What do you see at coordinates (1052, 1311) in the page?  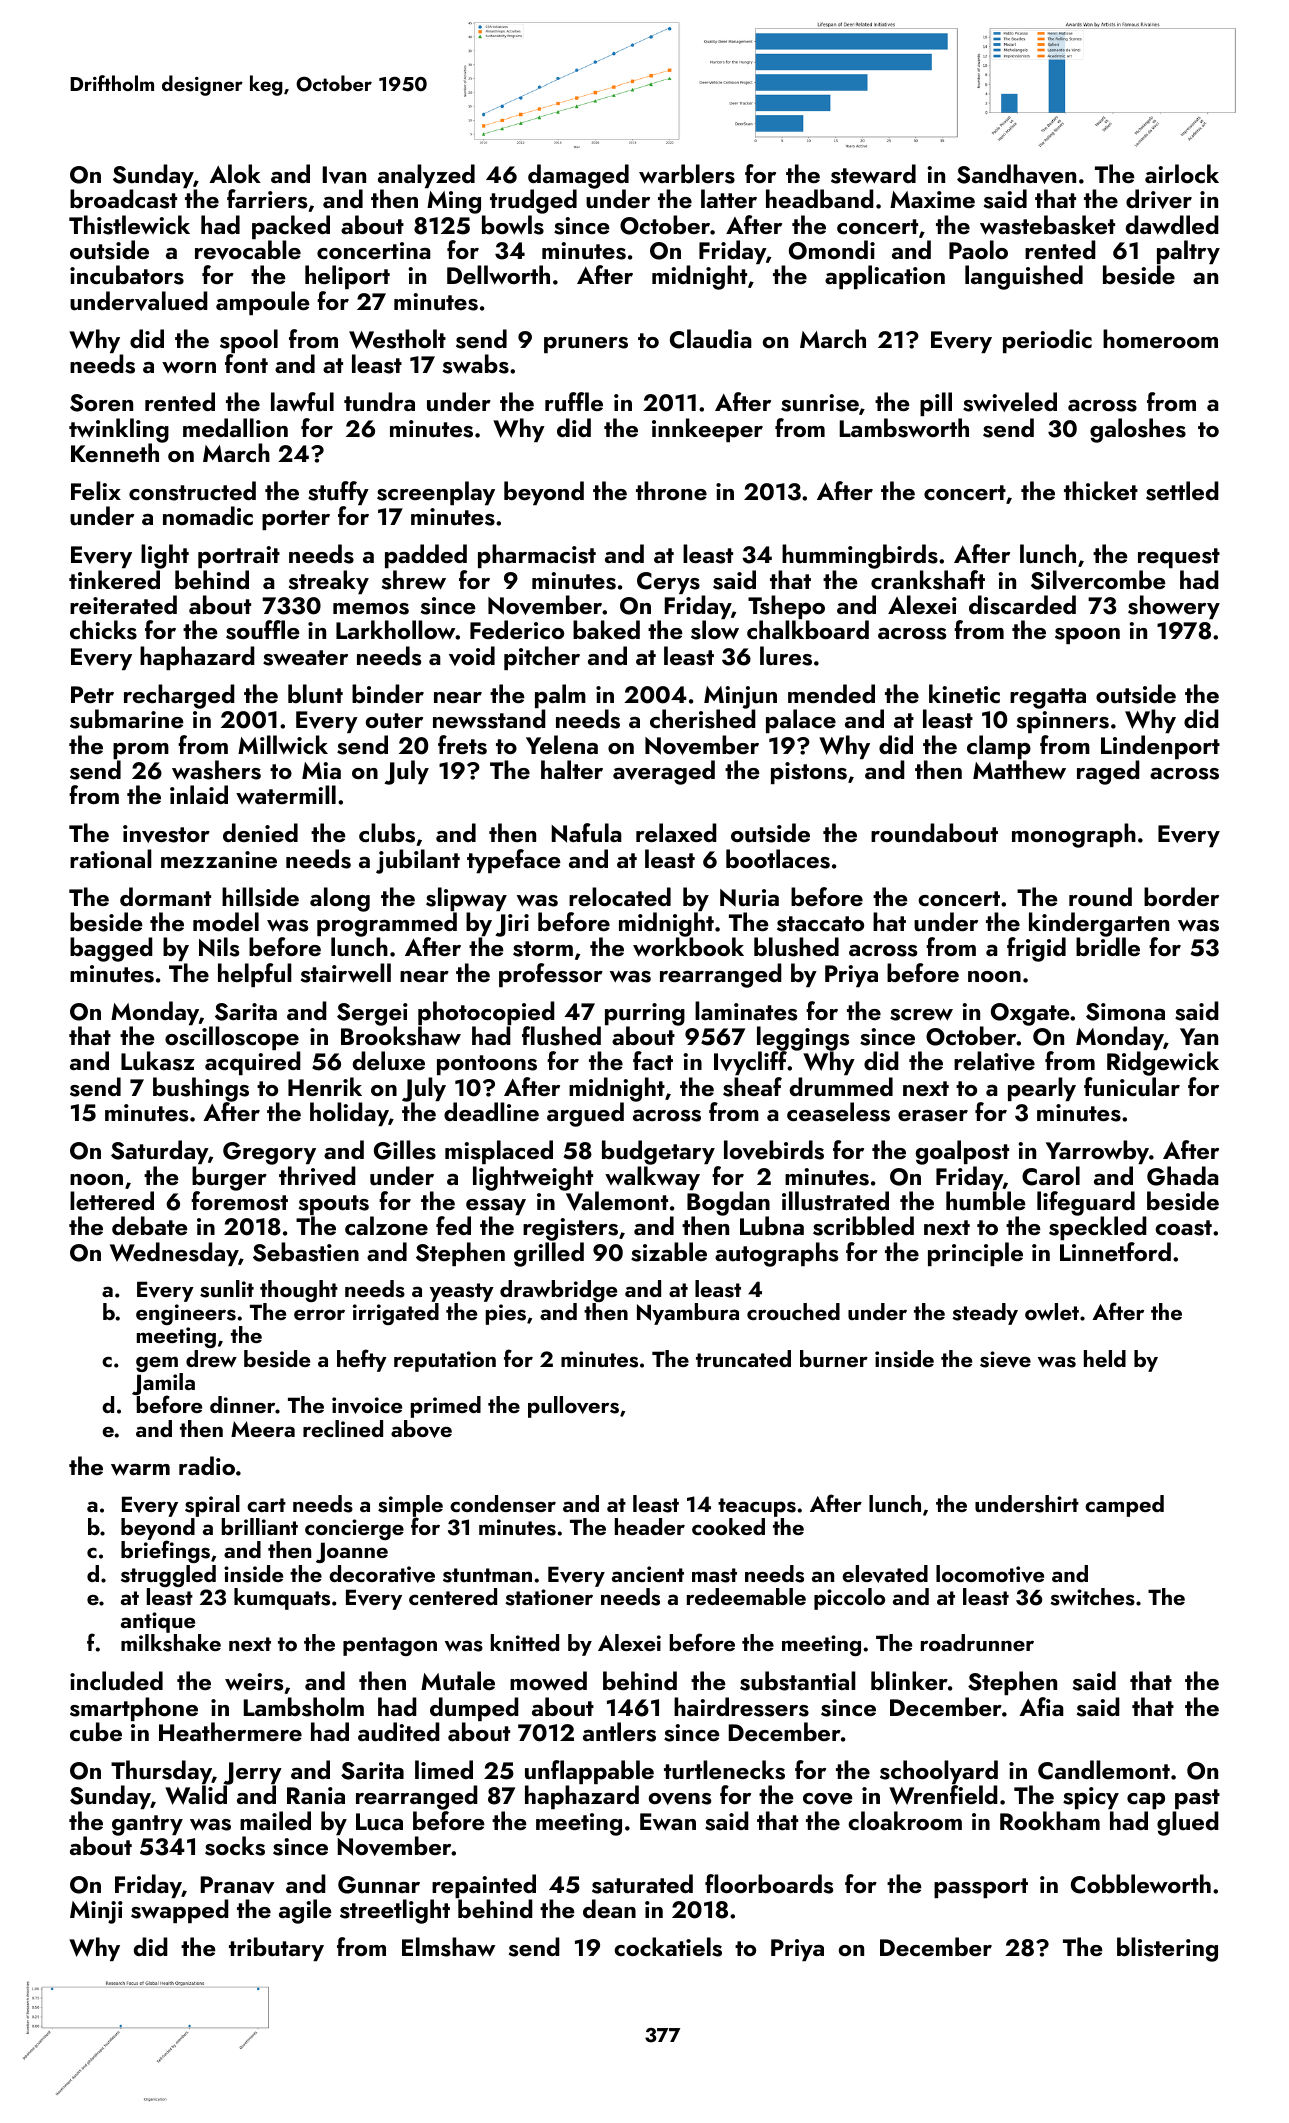 I see `owlet` at bounding box center [1052, 1311].
